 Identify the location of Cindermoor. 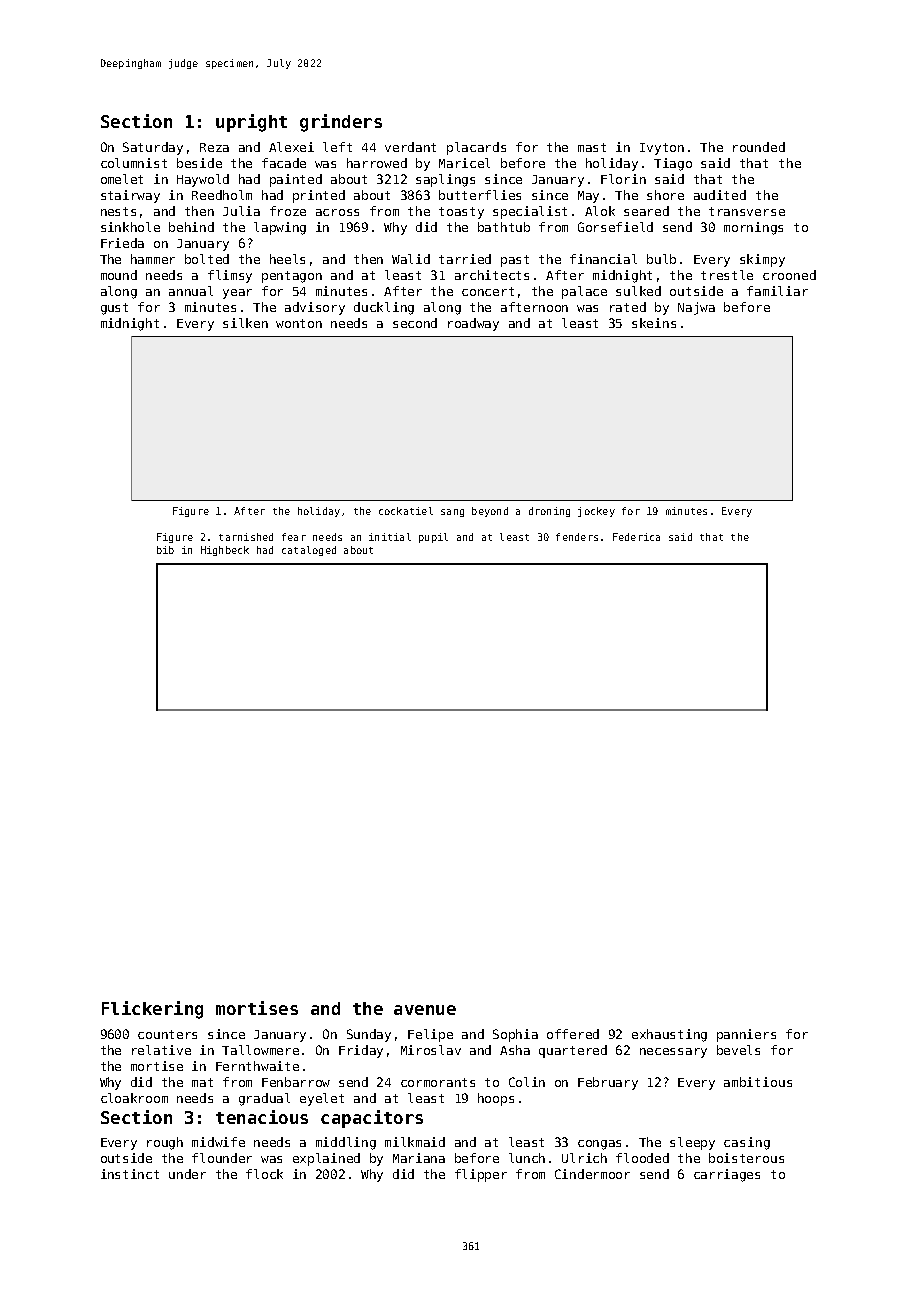
(592, 1174).
